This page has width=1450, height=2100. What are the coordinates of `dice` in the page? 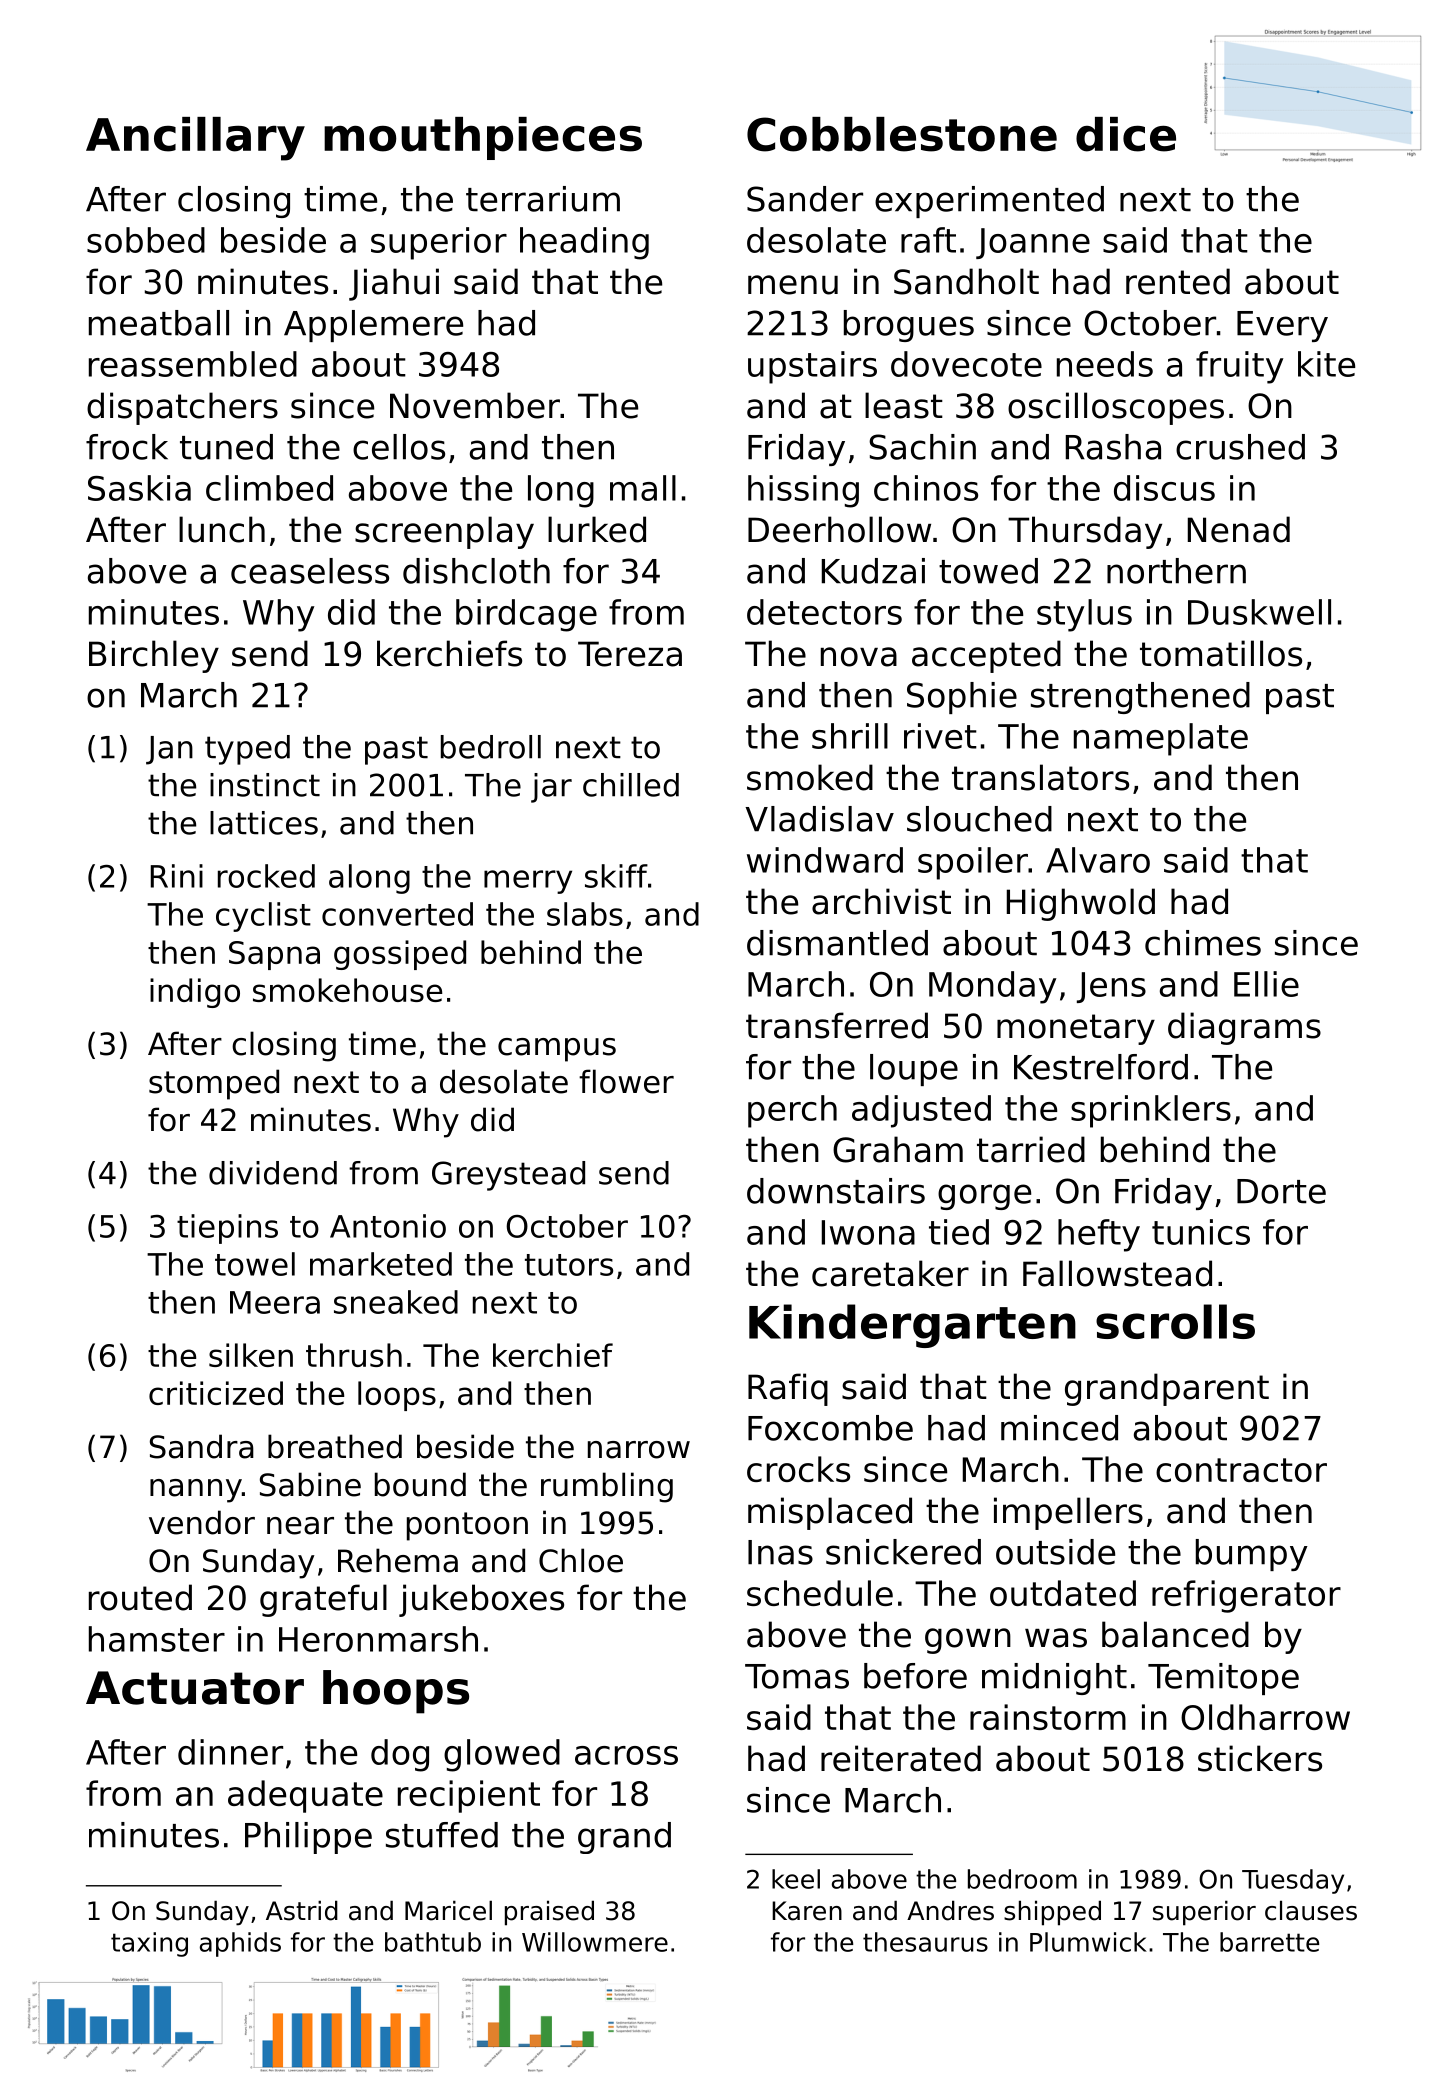 It's located at (1126, 134).
